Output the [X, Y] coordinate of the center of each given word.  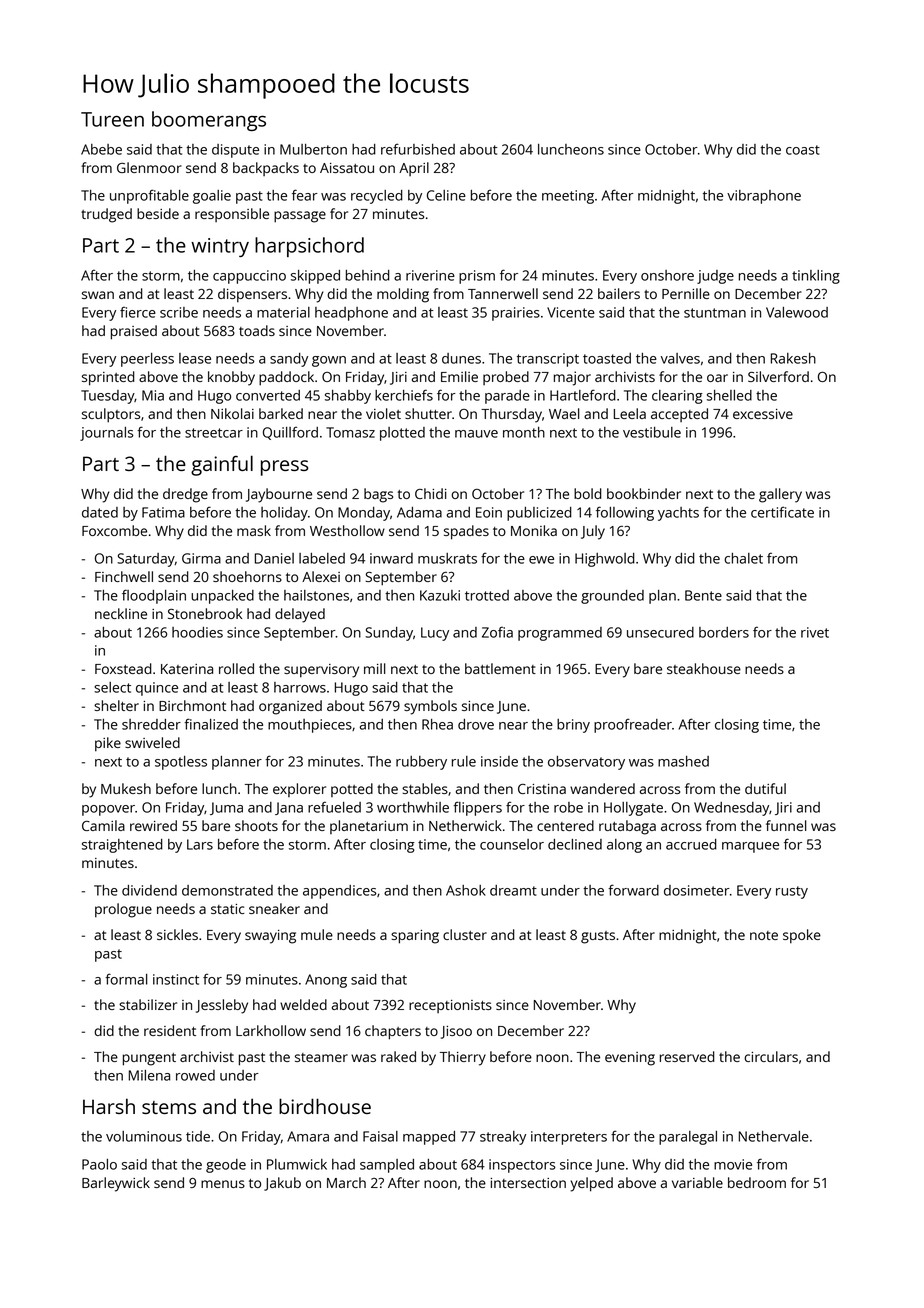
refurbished [418, 149]
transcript [548, 360]
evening [630, 1059]
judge [715, 277]
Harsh [109, 1106]
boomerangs [209, 121]
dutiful [765, 788]
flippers [477, 808]
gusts [598, 937]
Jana [289, 808]
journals [107, 434]
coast [803, 150]
